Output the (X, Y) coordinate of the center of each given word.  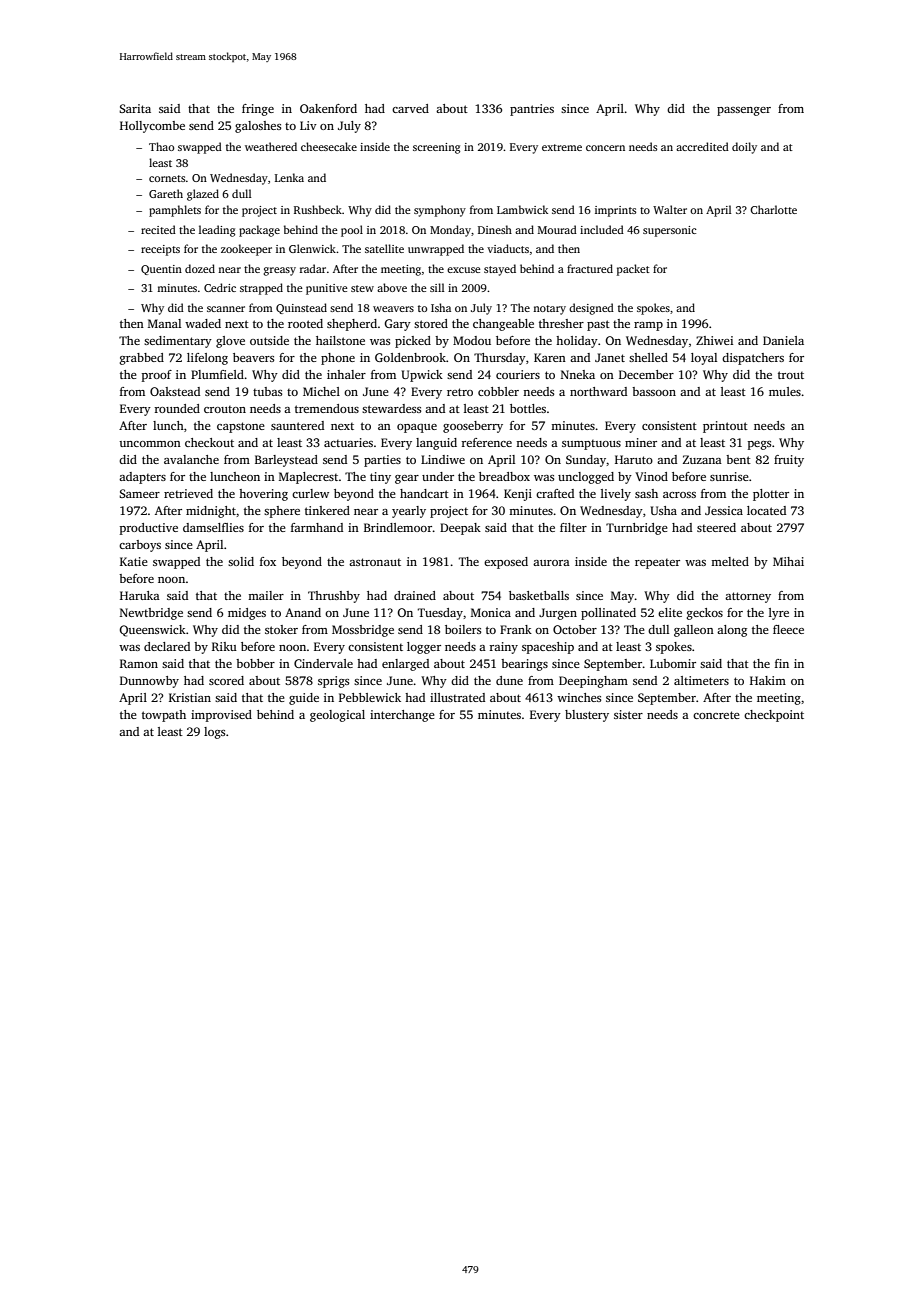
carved (410, 108)
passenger (744, 111)
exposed (506, 563)
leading (217, 231)
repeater (657, 564)
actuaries (348, 442)
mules (785, 391)
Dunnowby (149, 682)
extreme (562, 147)
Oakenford (328, 108)
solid (241, 561)
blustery (587, 716)
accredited (702, 146)
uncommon (150, 444)
